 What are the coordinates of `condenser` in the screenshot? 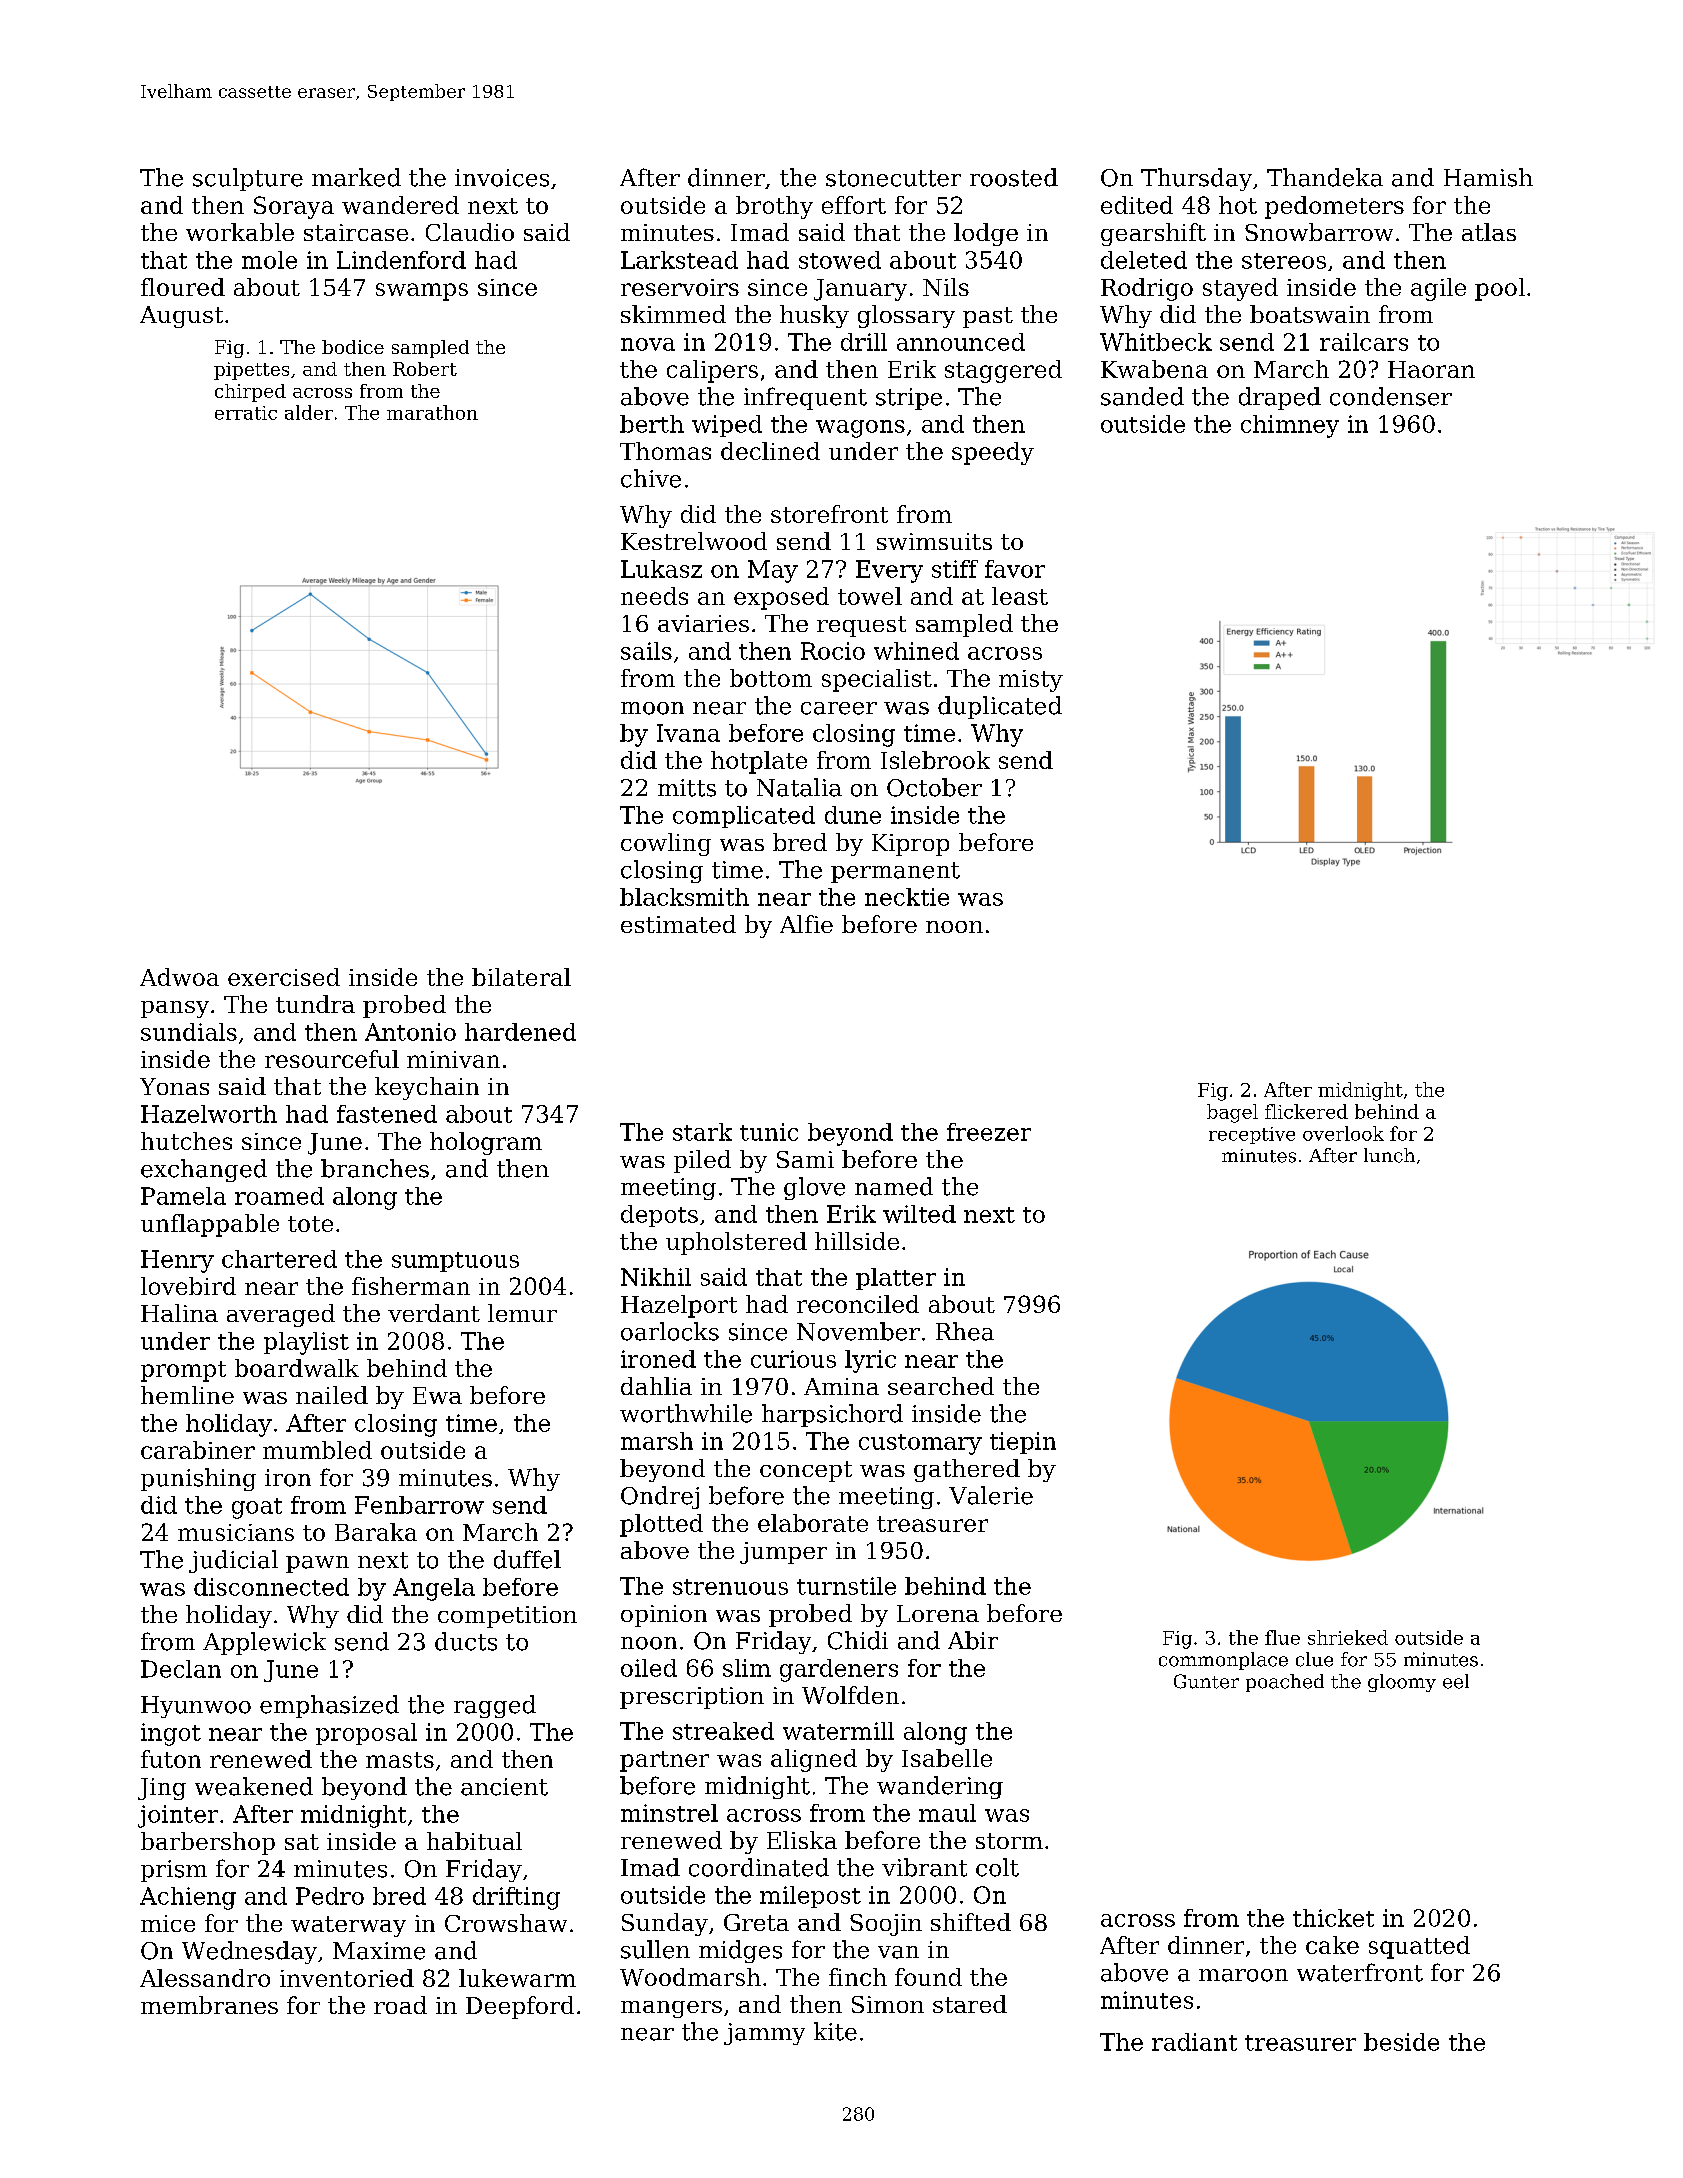 It's located at (1391, 396).
